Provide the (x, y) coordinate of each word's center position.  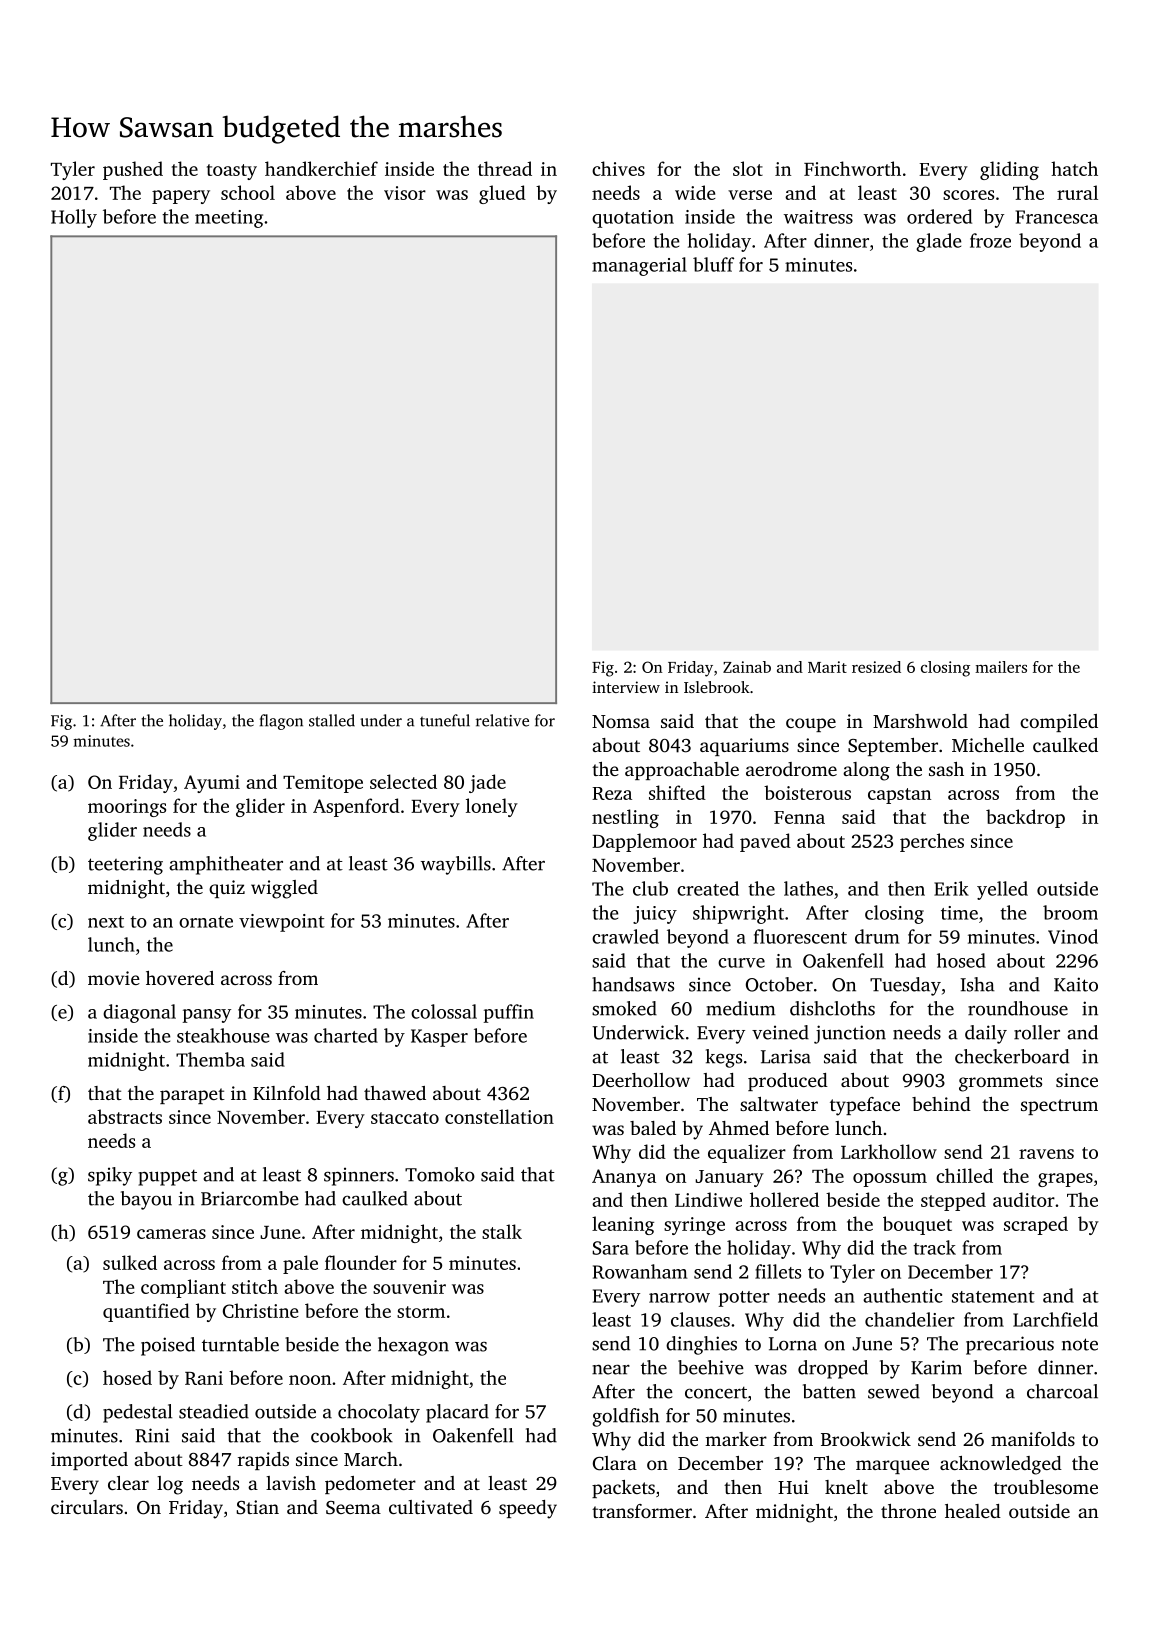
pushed (133, 170)
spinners (359, 1176)
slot (748, 168)
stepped (953, 1201)
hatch (1074, 168)
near (611, 1369)
